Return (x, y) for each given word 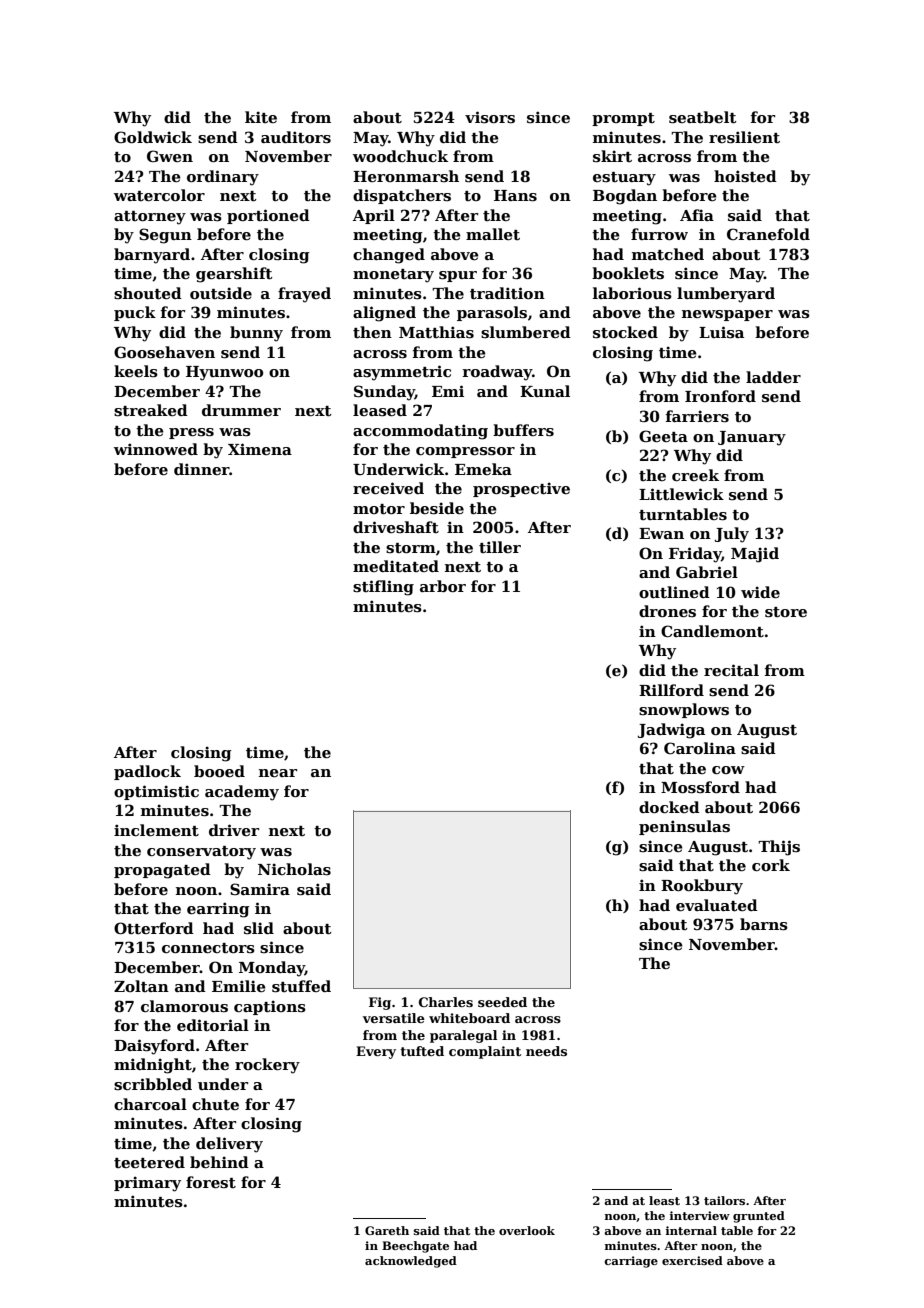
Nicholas (294, 869)
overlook (527, 1230)
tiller (500, 547)
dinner (202, 469)
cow (728, 770)
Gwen (170, 156)
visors (490, 117)
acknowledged (411, 1262)
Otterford (154, 928)
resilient (744, 137)
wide (760, 592)
